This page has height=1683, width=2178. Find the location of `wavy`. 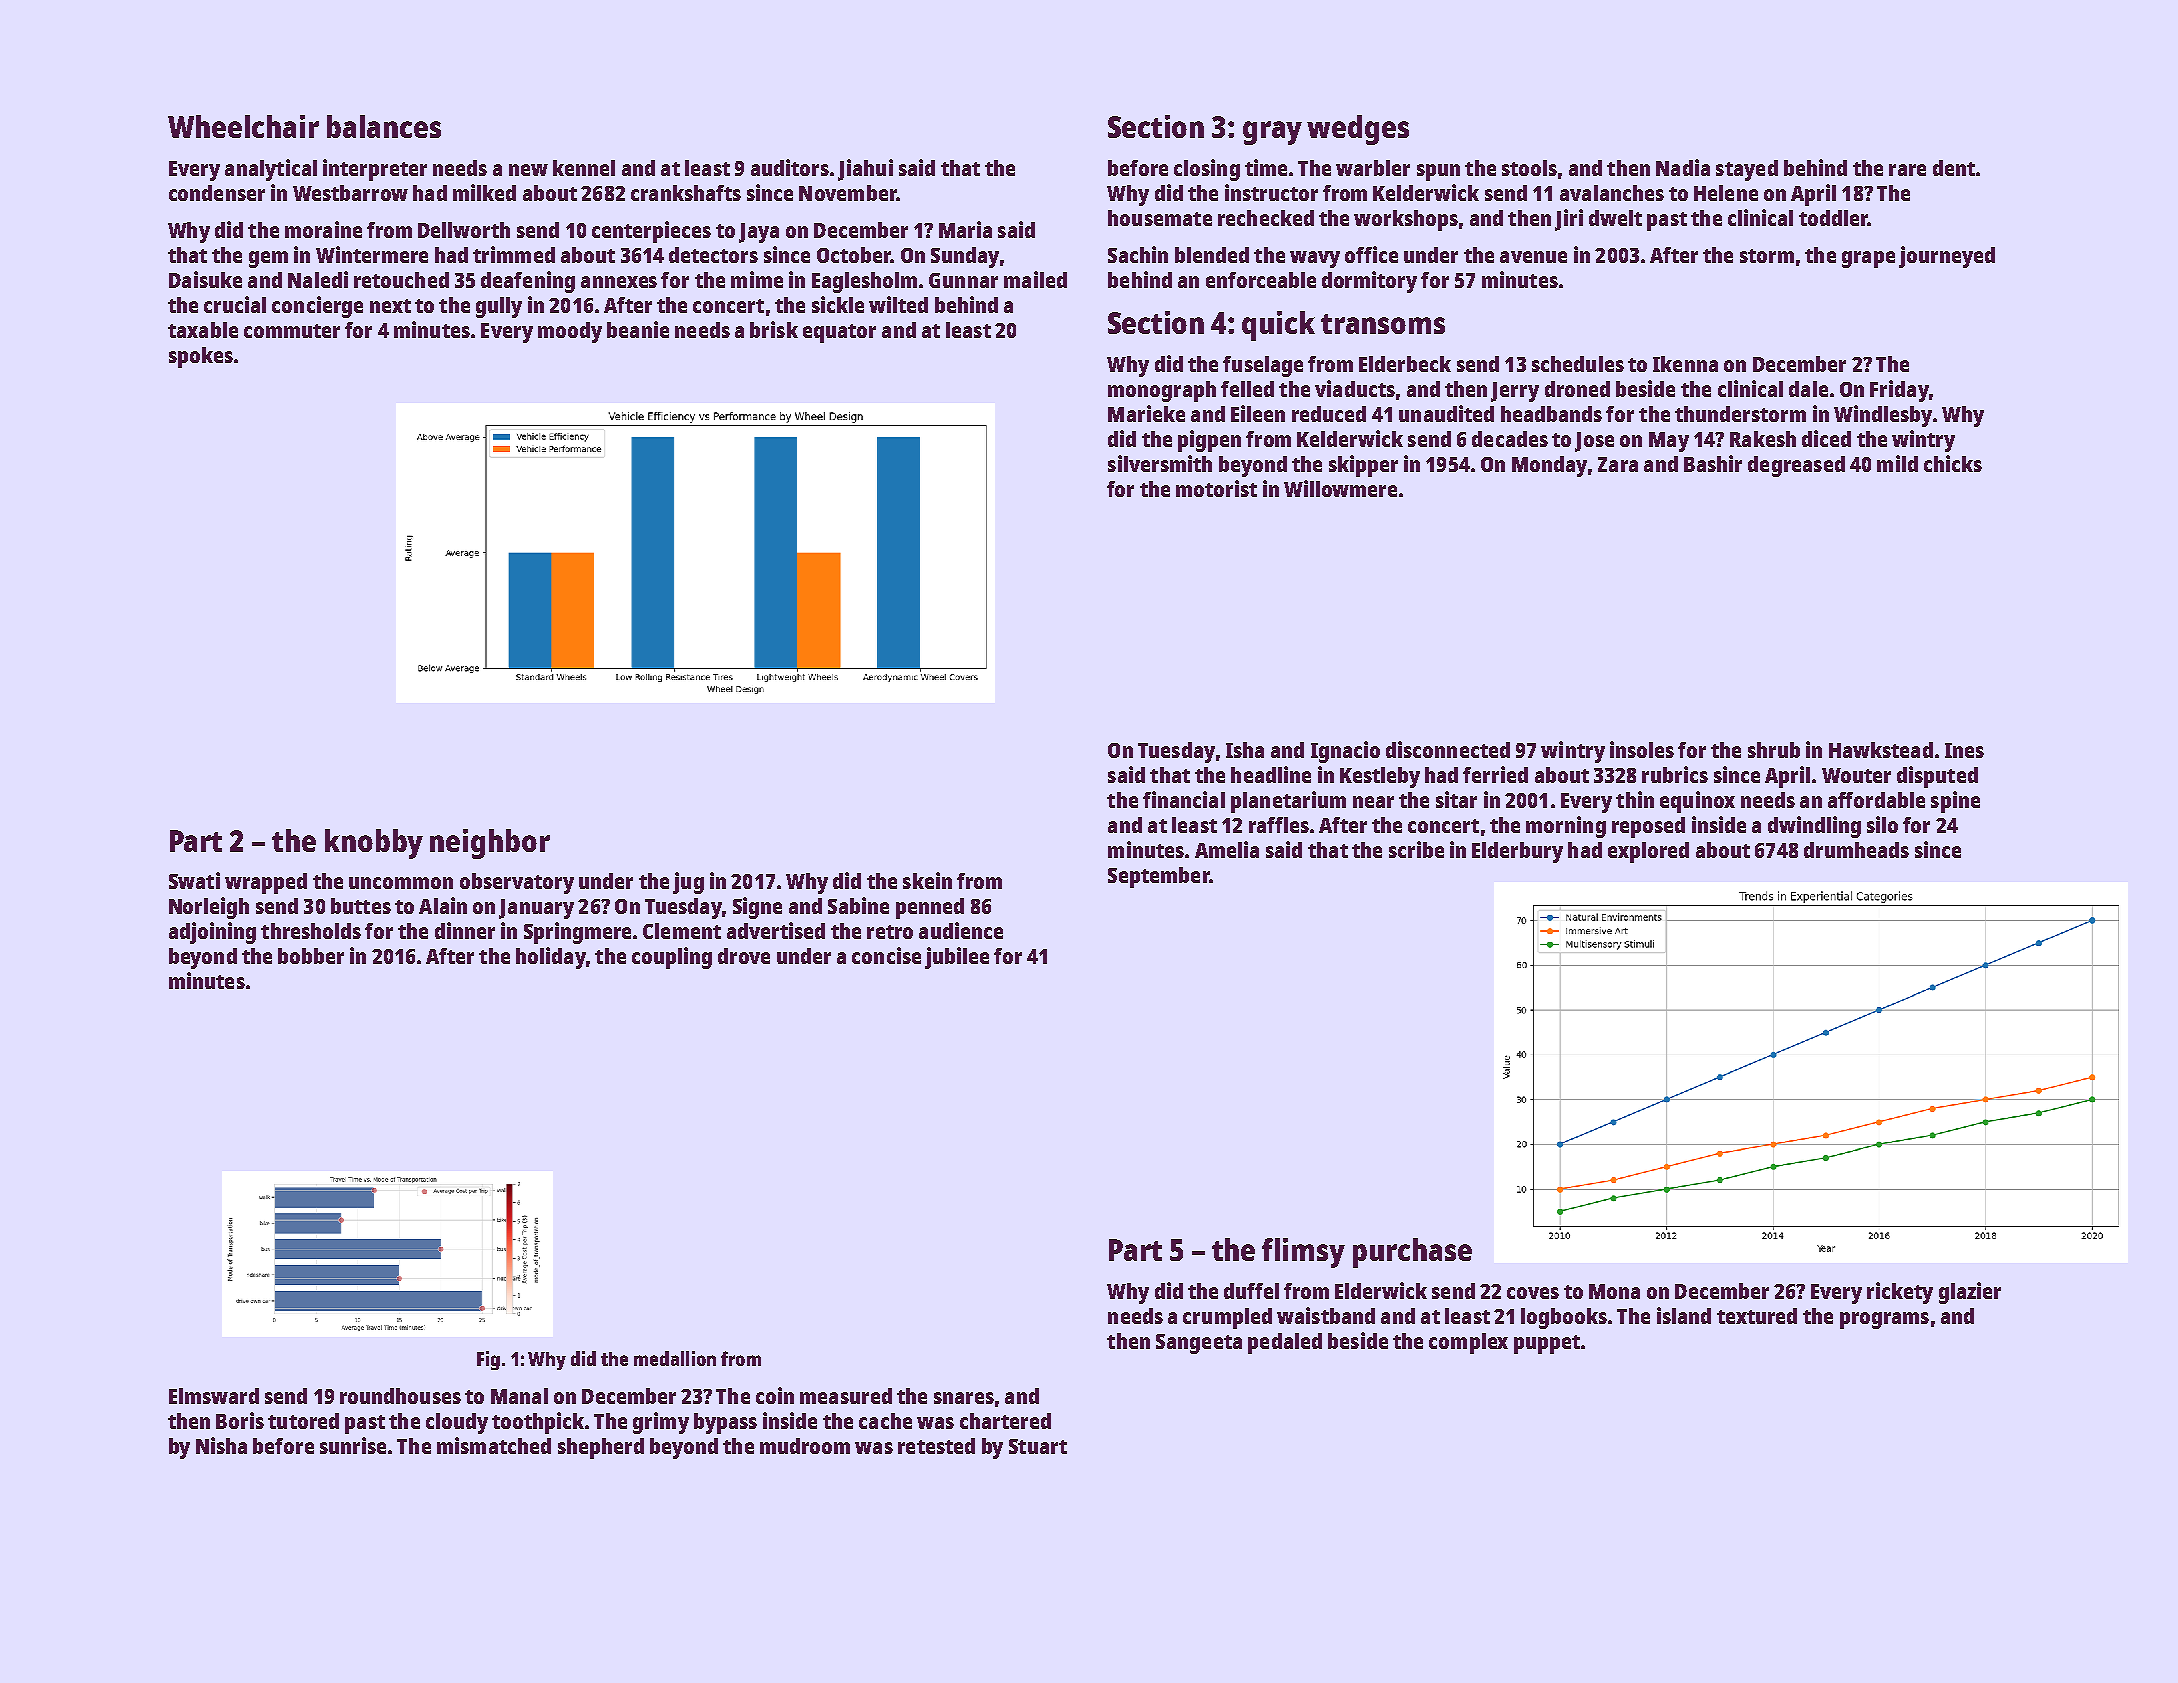

wavy is located at coordinates (1315, 259).
